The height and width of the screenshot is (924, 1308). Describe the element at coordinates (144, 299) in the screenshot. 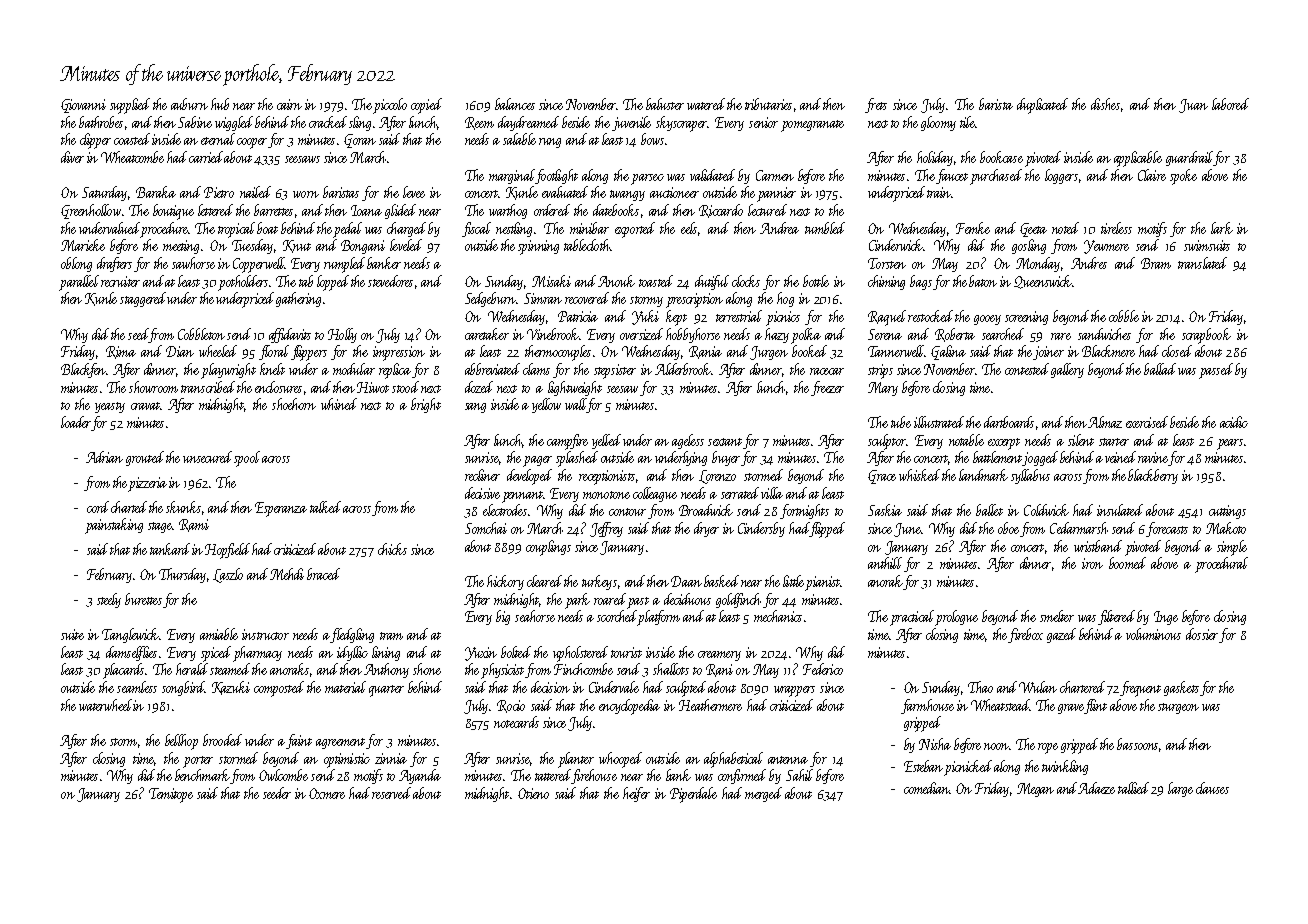

I see `staggered` at that location.
